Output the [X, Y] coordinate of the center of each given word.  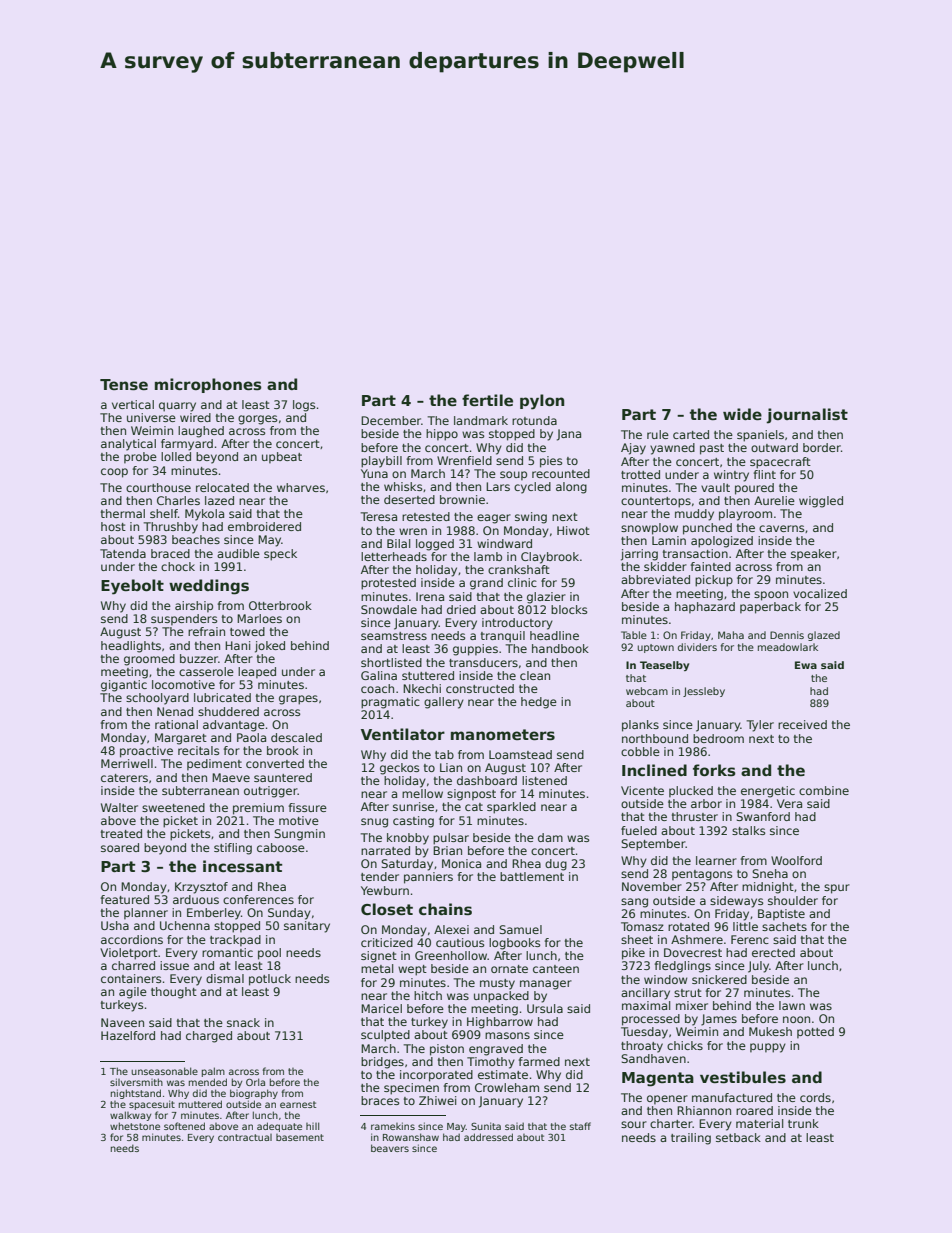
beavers [390, 1148]
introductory [517, 624]
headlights [131, 647]
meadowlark [788, 647]
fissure [307, 807]
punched [707, 529]
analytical [128, 445]
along [571, 488]
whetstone [135, 1126]
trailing [691, 1139]
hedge [539, 703]
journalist [807, 416]
